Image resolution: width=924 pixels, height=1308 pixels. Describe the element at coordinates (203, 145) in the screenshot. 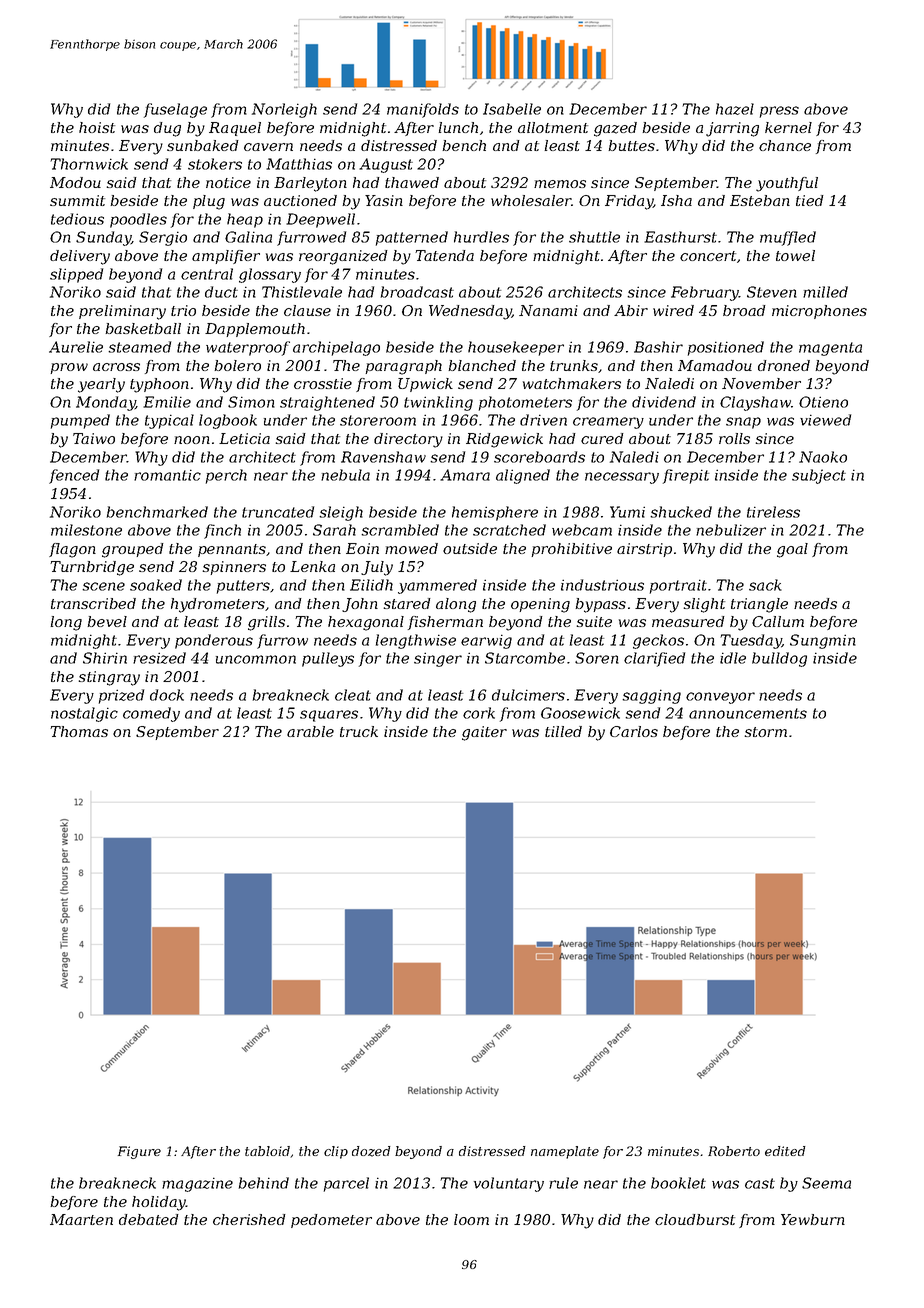

I see `sunbaked` at that location.
